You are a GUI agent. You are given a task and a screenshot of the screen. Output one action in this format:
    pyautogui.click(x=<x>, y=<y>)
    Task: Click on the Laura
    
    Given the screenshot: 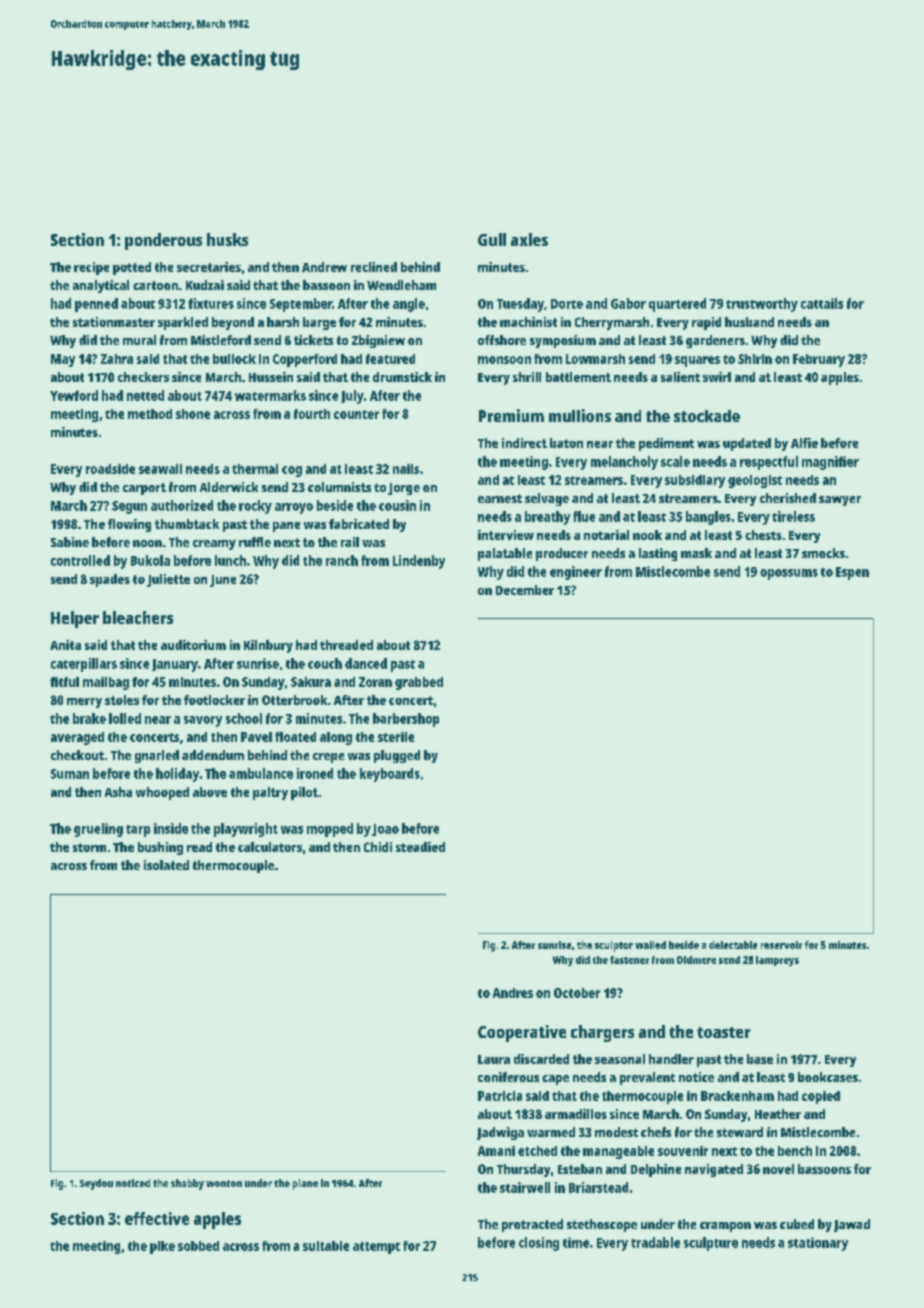 What is the action you would take?
    pyautogui.click(x=494, y=1059)
